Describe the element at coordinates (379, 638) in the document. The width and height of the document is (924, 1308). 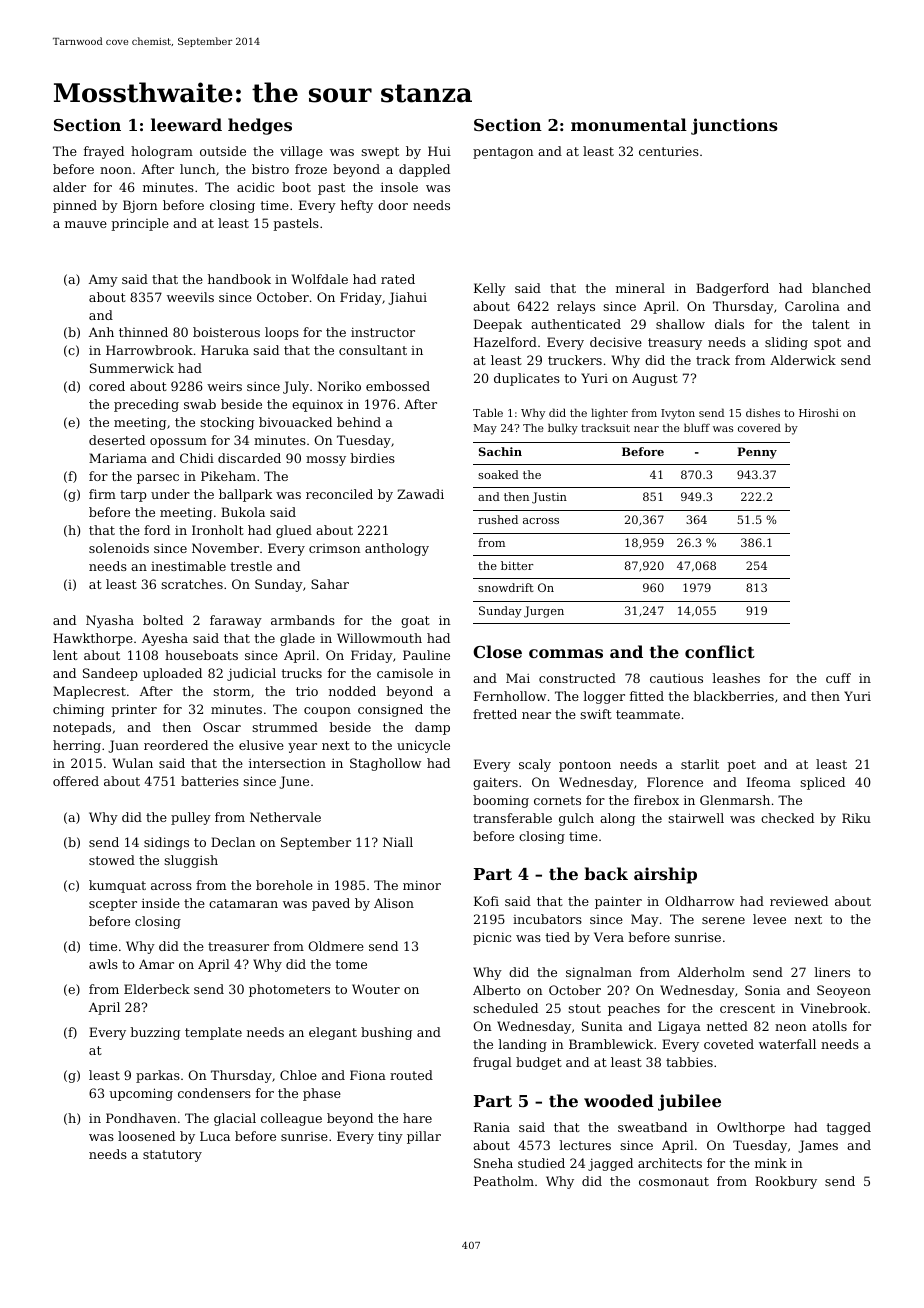
I see `Willowmouth` at that location.
